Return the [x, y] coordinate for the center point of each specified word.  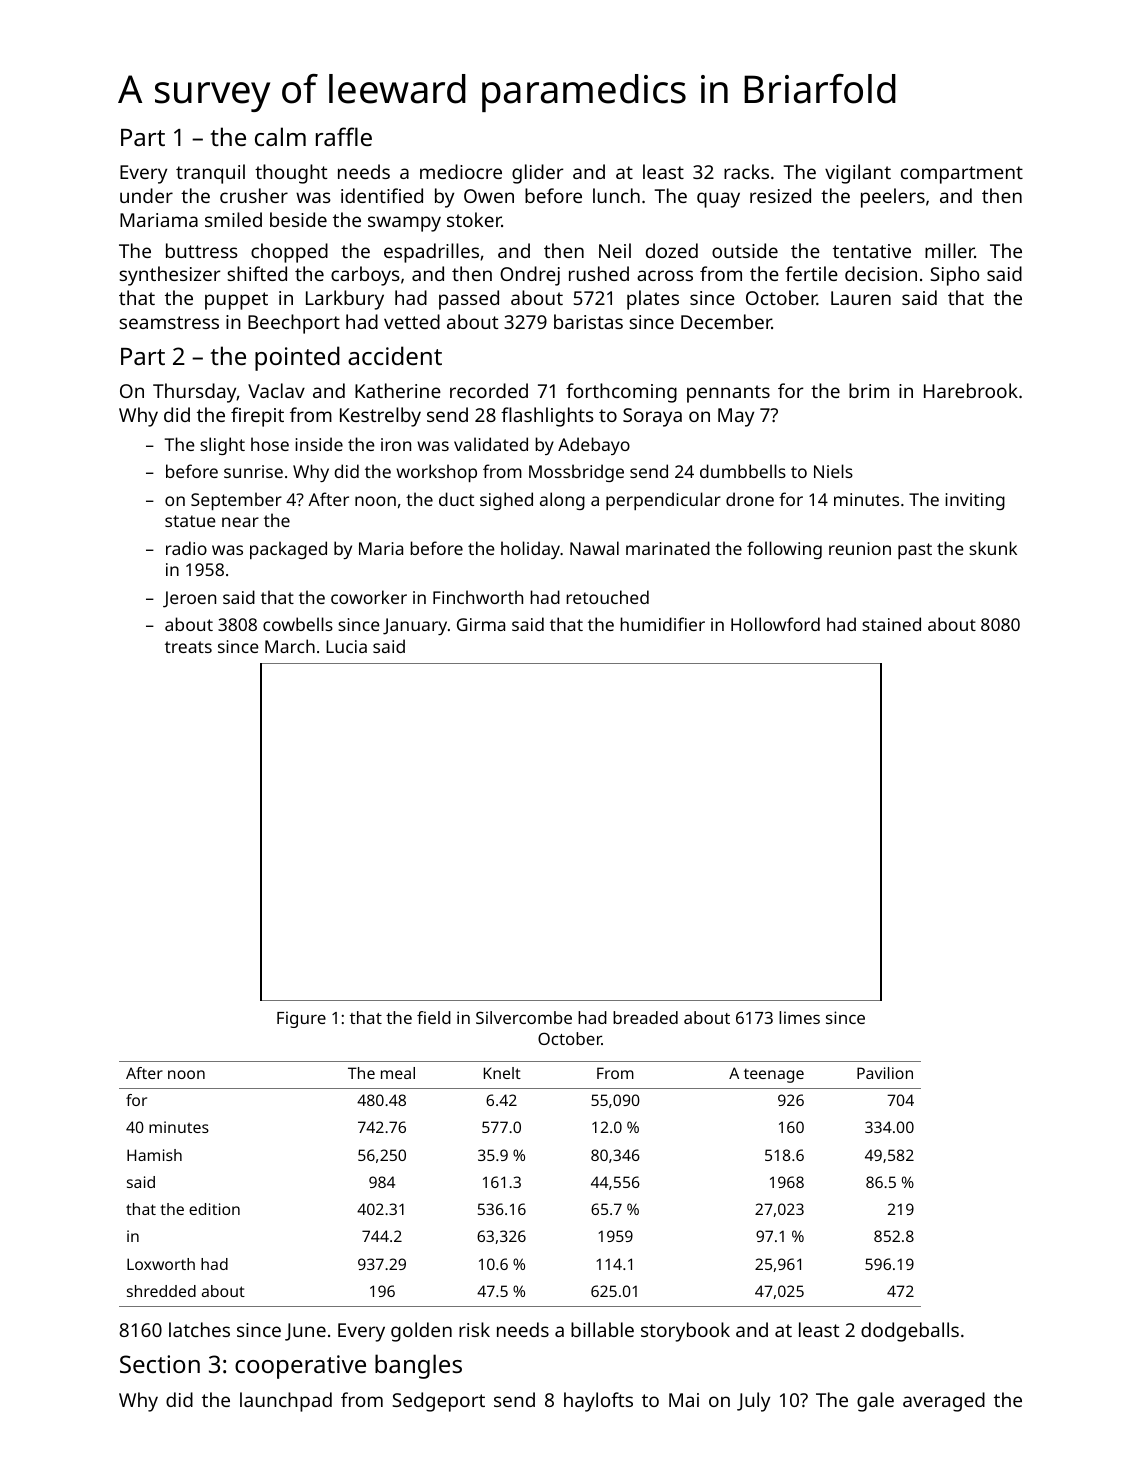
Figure [301, 1019]
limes [799, 1017]
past [915, 551]
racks [746, 171]
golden [421, 1332]
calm [280, 136]
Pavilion [885, 1073]
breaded [645, 1017]
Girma [481, 624]
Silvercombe [524, 1017]
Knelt [502, 1073]
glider [538, 174]
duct [456, 499]
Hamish [154, 1155]
